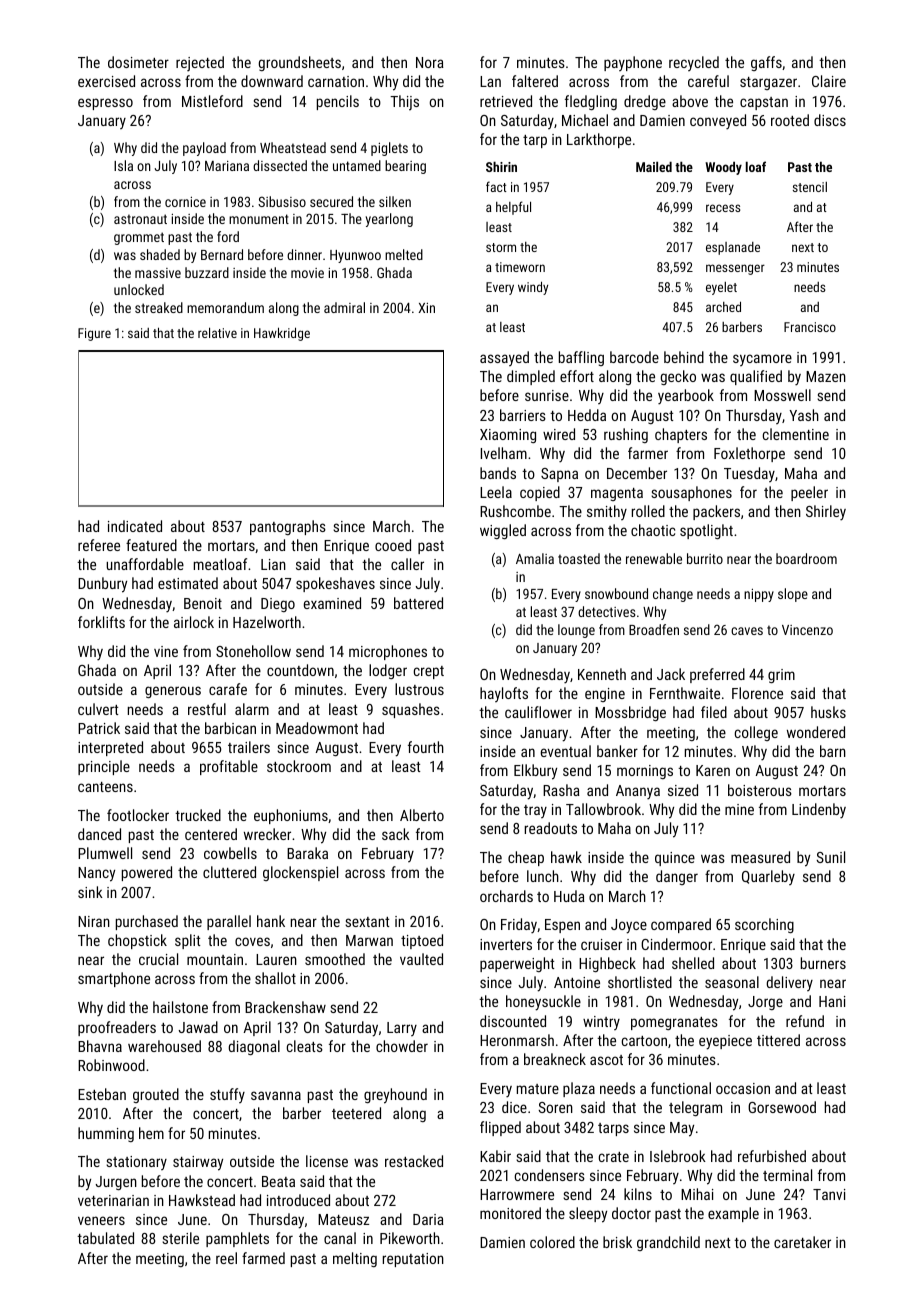 The width and height of the screenshot is (924, 1308). I want to click on reel, so click(226, 1258).
